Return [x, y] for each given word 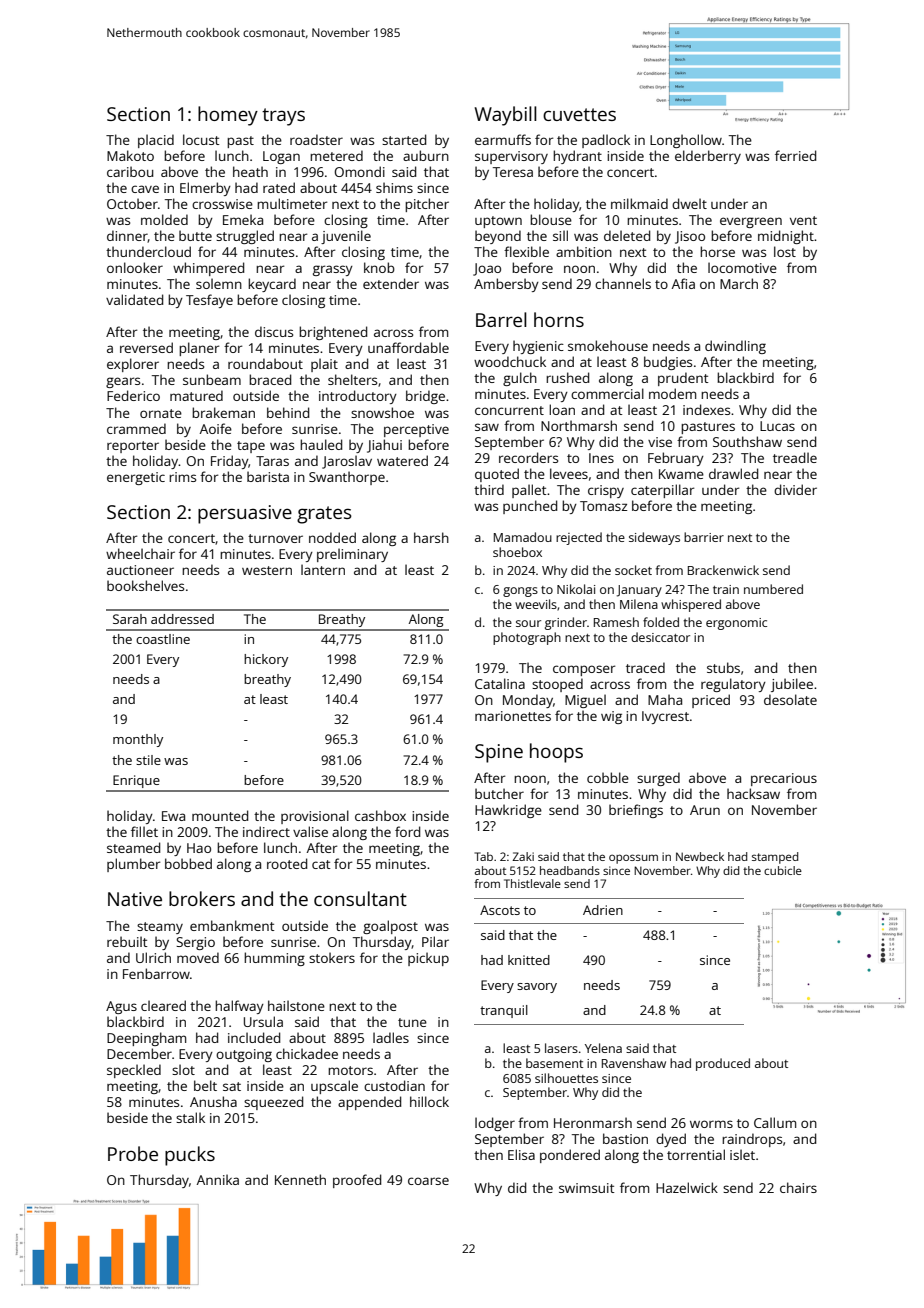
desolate [790, 699]
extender [391, 283]
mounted [220, 815]
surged [658, 779]
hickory [266, 660]
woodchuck [510, 361]
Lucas [777, 426]
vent [803, 220]
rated [279, 187]
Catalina [500, 683]
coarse [428, 1181]
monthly [138, 740]
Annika [218, 1179]
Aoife [216, 428]
